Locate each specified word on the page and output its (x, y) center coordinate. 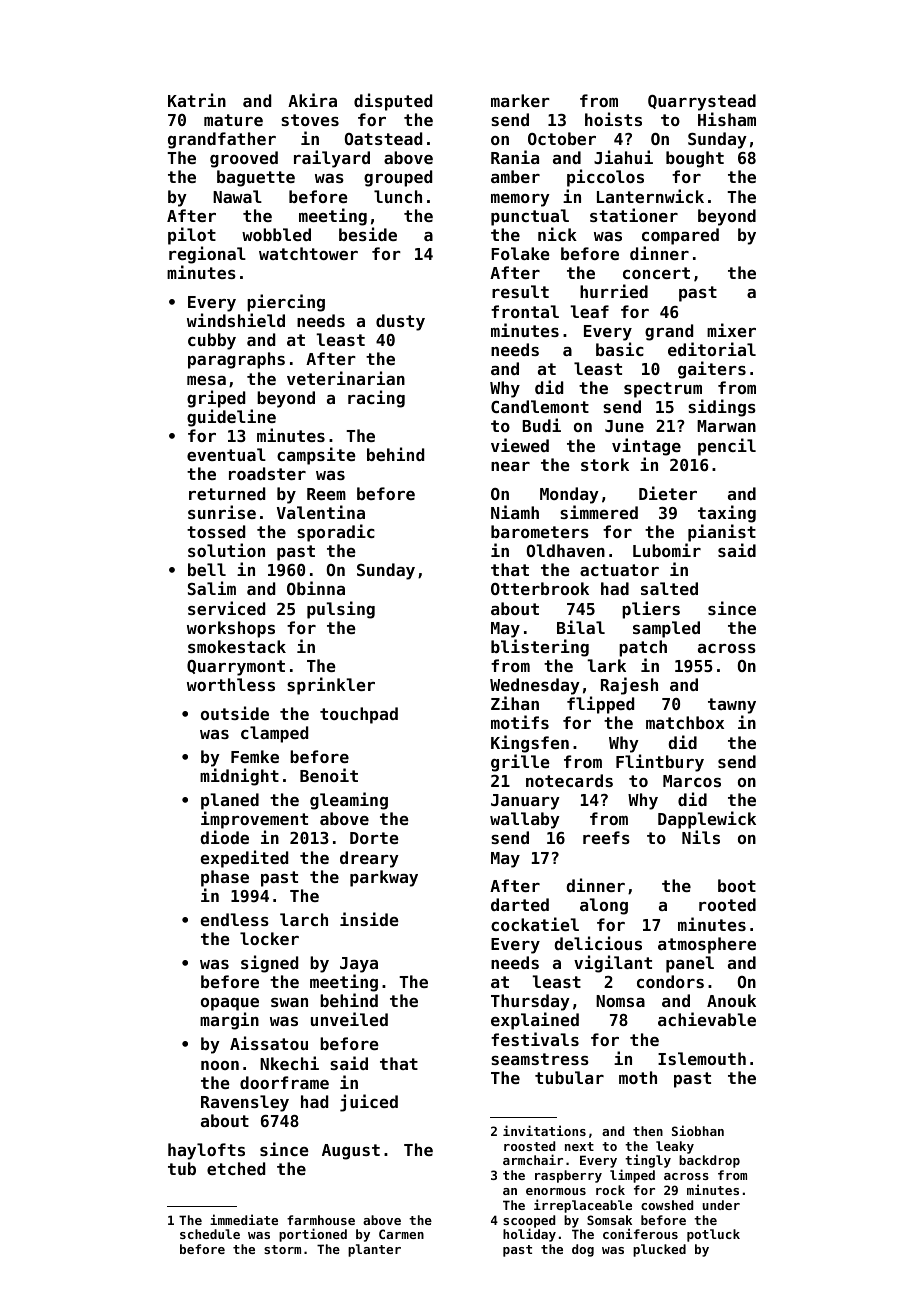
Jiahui (623, 157)
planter (374, 1250)
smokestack (237, 646)
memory (520, 200)
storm (282, 1249)
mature (233, 120)
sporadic (336, 533)
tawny (732, 706)
